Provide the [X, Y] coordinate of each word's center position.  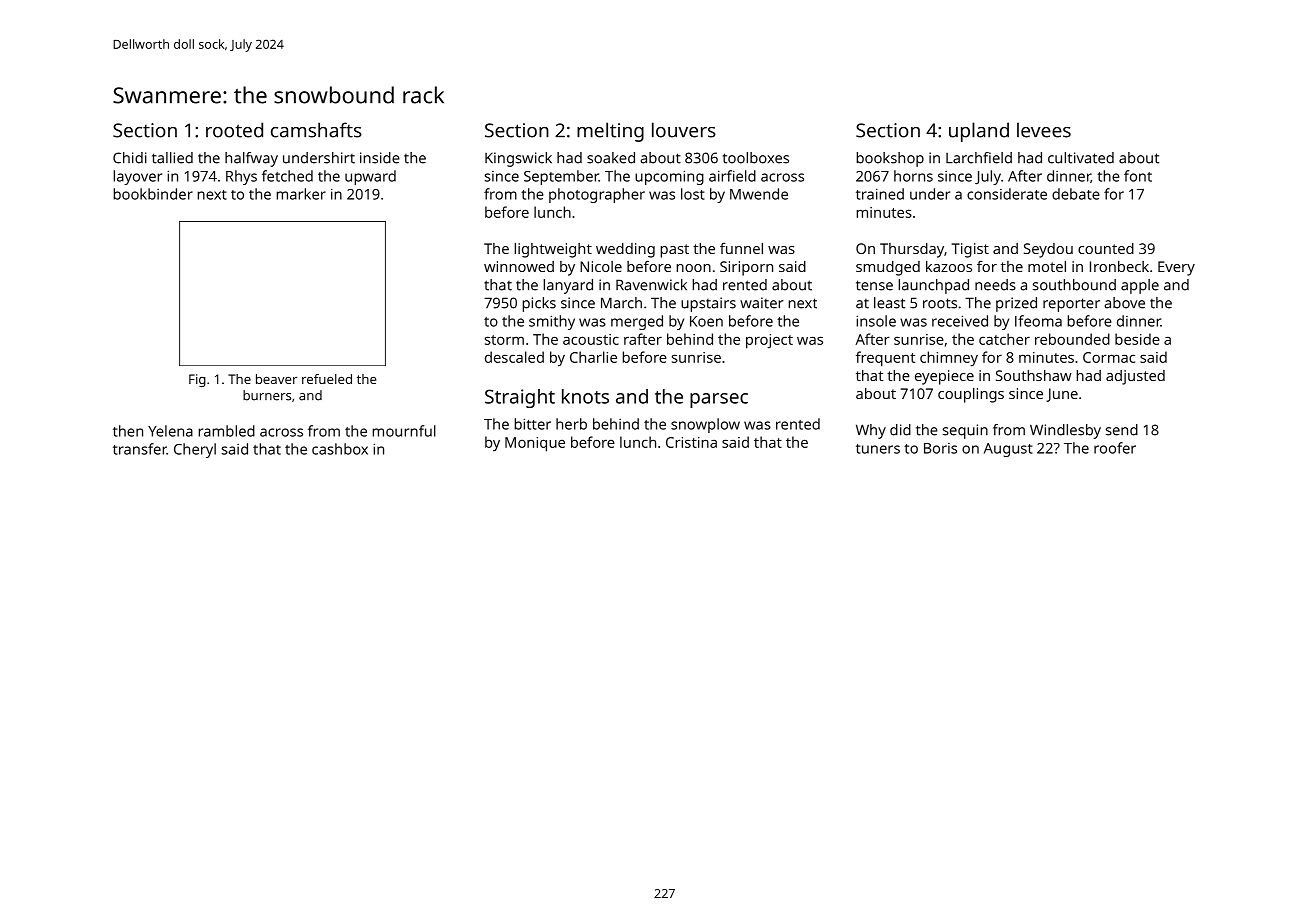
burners [267, 395]
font [1138, 176]
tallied [172, 158]
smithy [552, 322]
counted [1106, 248]
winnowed [519, 266]
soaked [611, 158]
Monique [535, 444]
